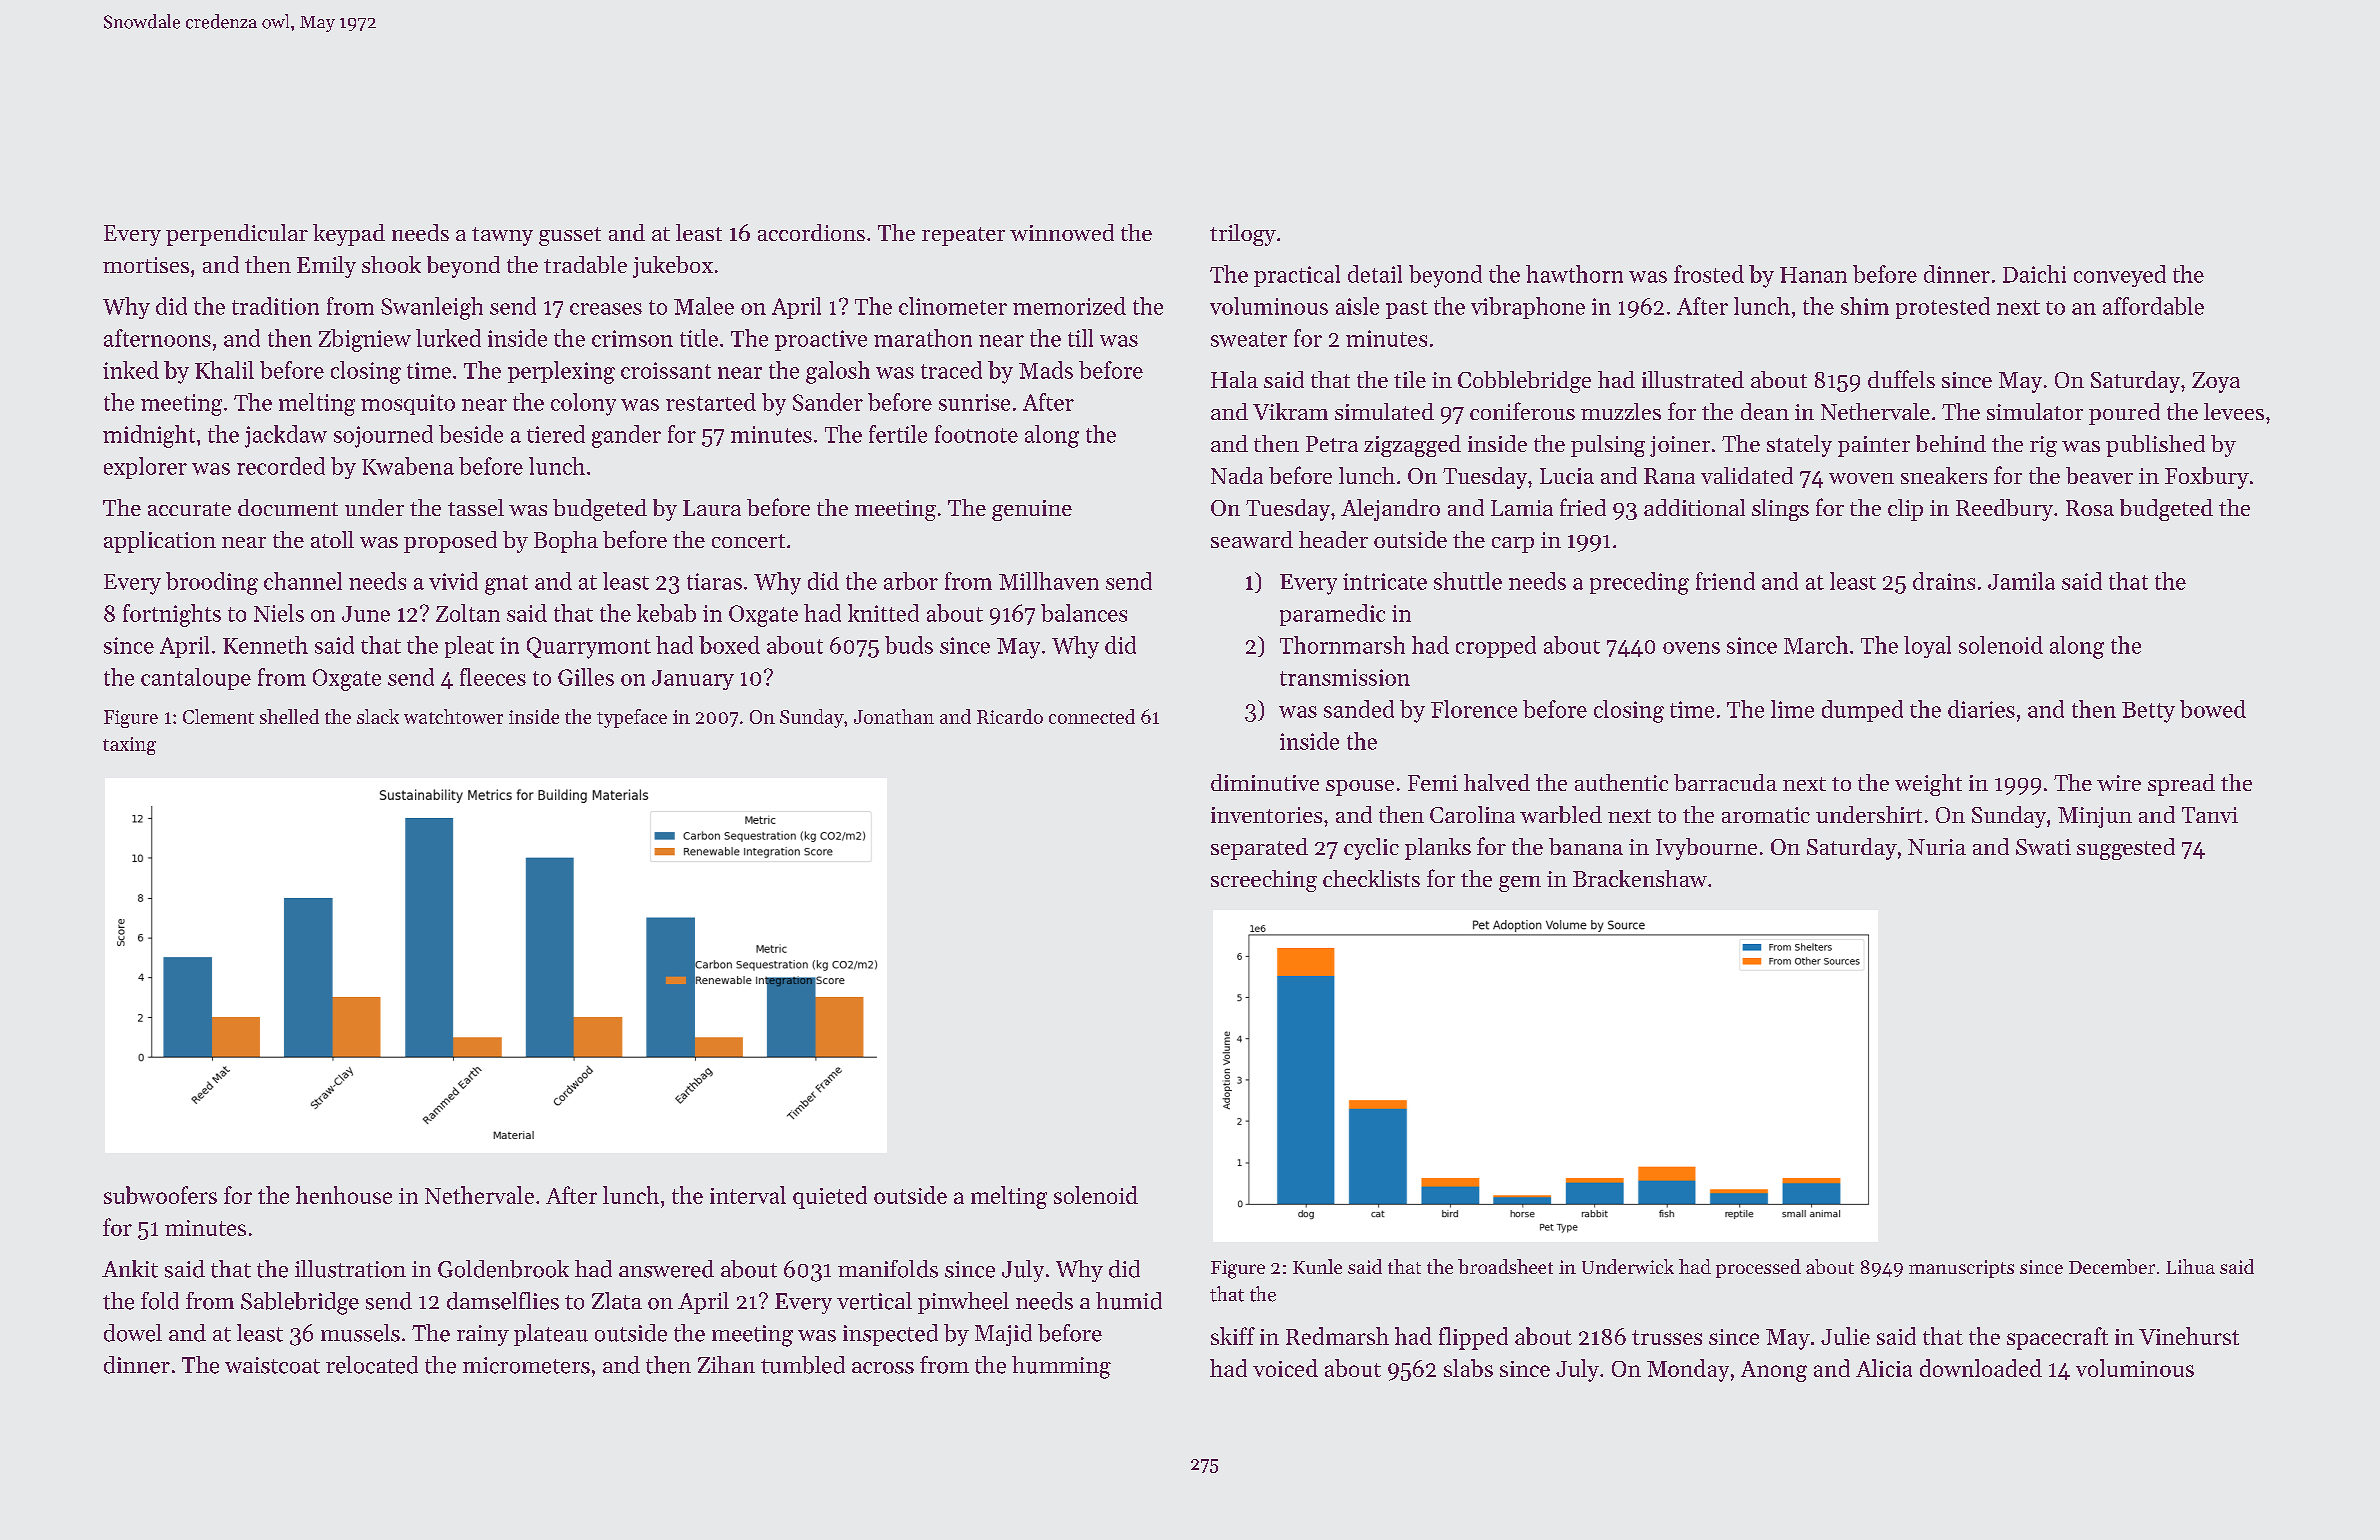 The height and width of the page is (1540, 2380). Describe the element at coordinates (224, 370) in the page. I see `Khalil` at that location.
